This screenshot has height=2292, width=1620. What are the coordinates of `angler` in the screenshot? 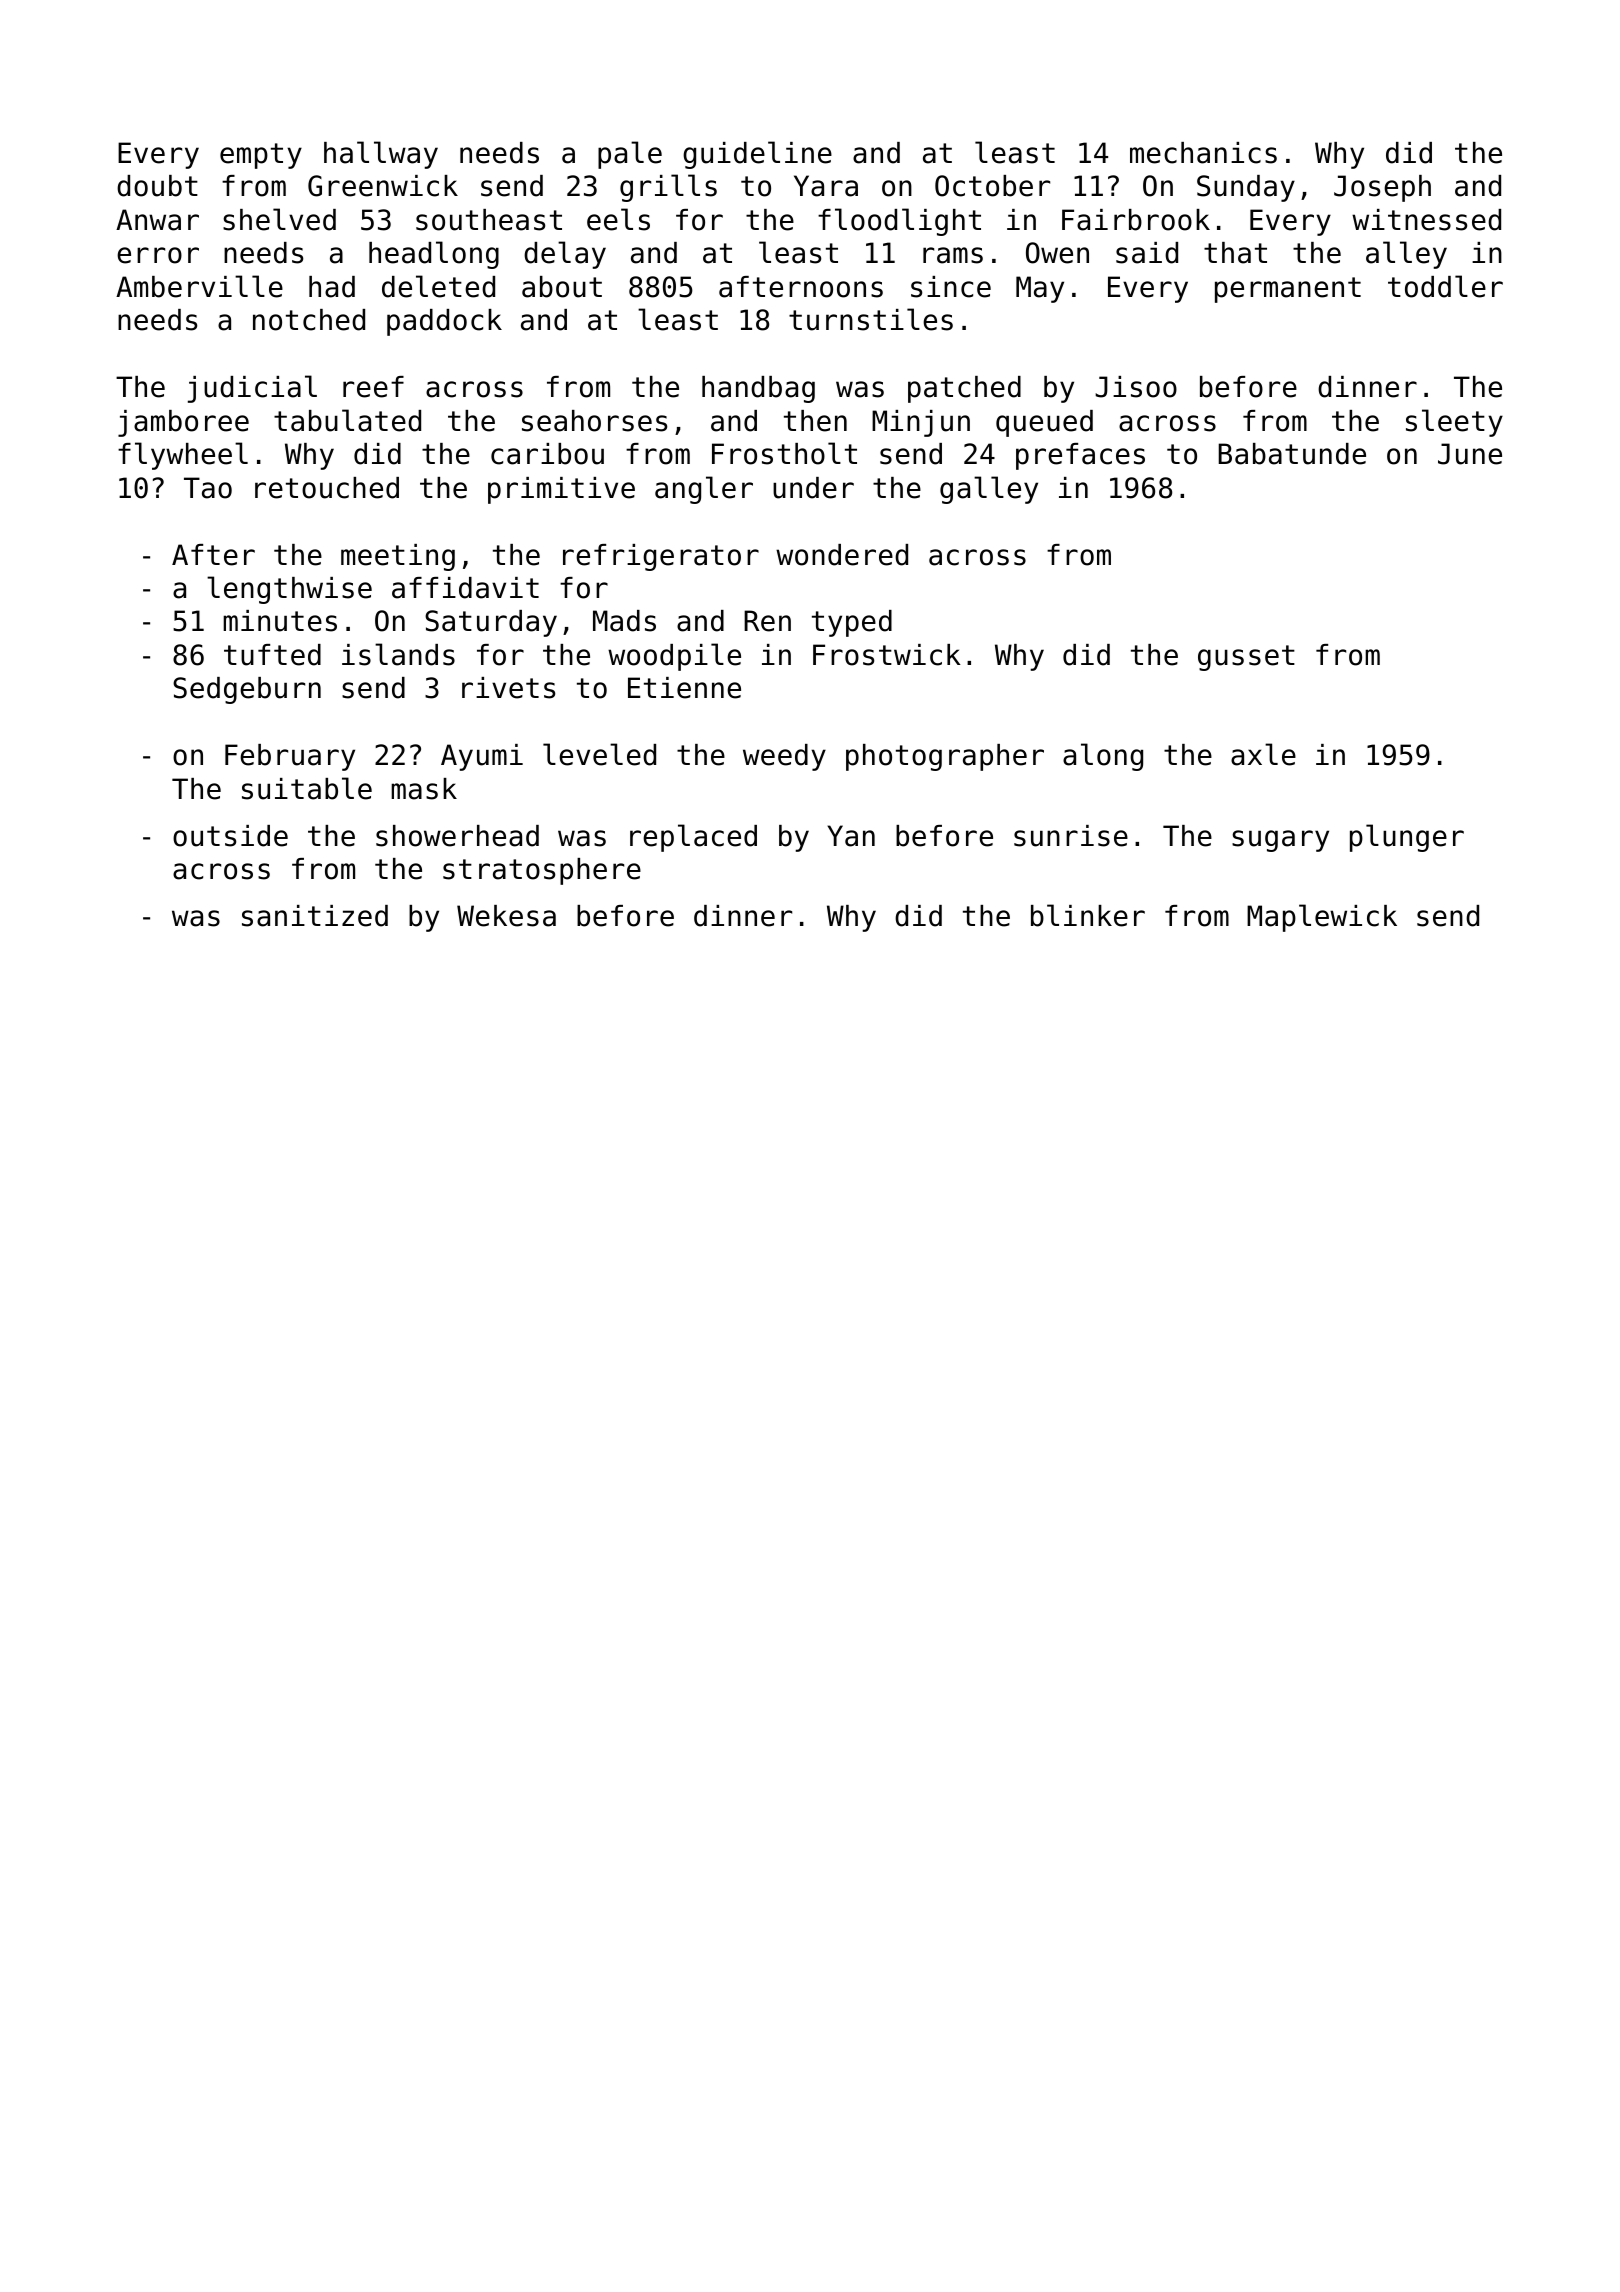 It's located at (704, 490).
